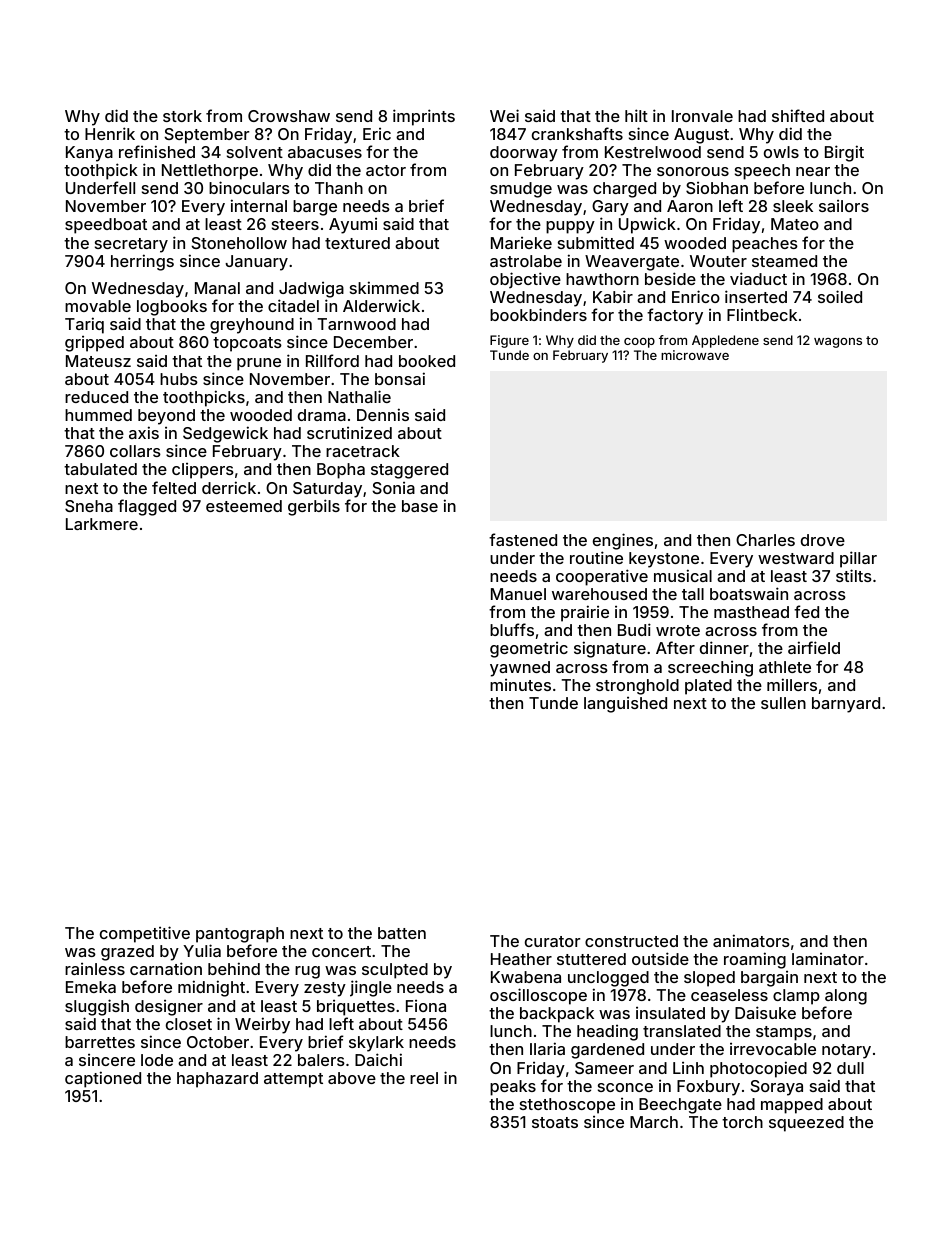 The height and width of the image is (1233, 952). What do you see at coordinates (102, 524) in the image?
I see `Larkmere` at bounding box center [102, 524].
